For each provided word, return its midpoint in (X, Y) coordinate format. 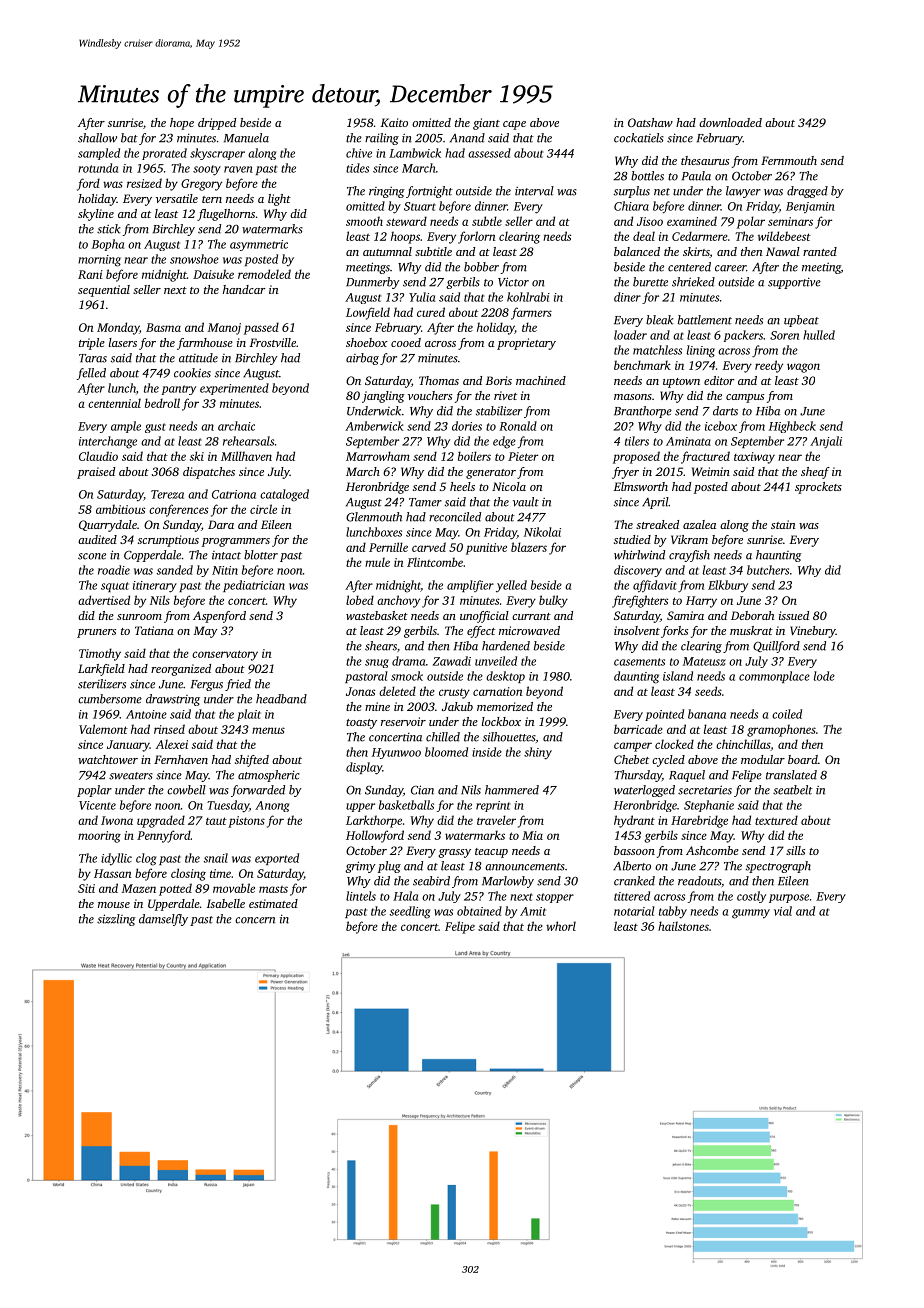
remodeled (264, 274)
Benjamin (810, 207)
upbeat (801, 321)
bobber (481, 267)
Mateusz (704, 661)
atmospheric (268, 776)
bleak (660, 320)
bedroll (162, 403)
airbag (362, 359)
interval (534, 191)
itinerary (155, 587)
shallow (97, 138)
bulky (553, 601)
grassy (455, 853)
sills (795, 850)
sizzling (116, 920)
